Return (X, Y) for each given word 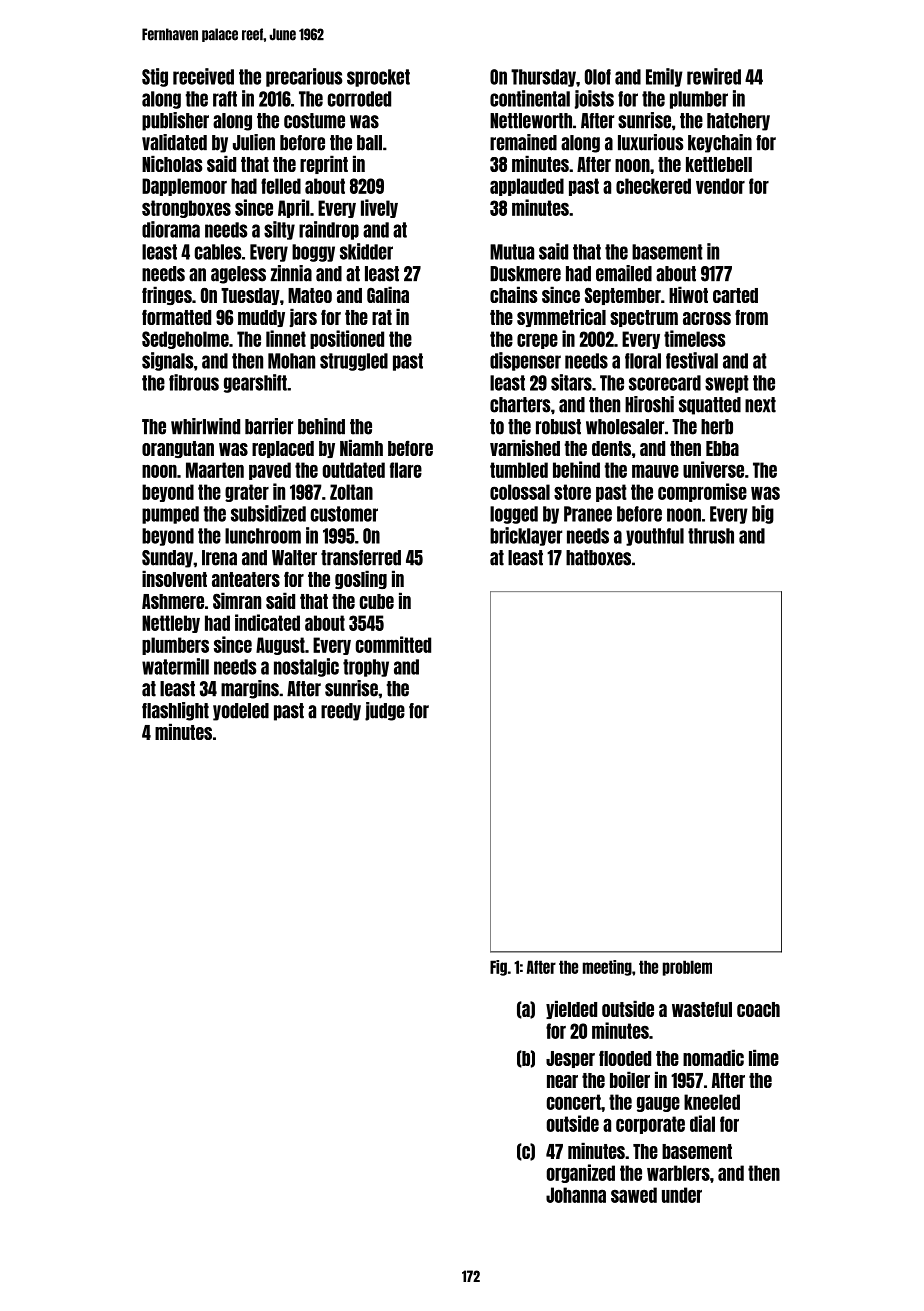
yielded (571, 1009)
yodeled (241, 712)
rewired (714, 76)
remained (523, 142)
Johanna (576, 1195)
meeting (607, 968)
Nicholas (172, 163)
